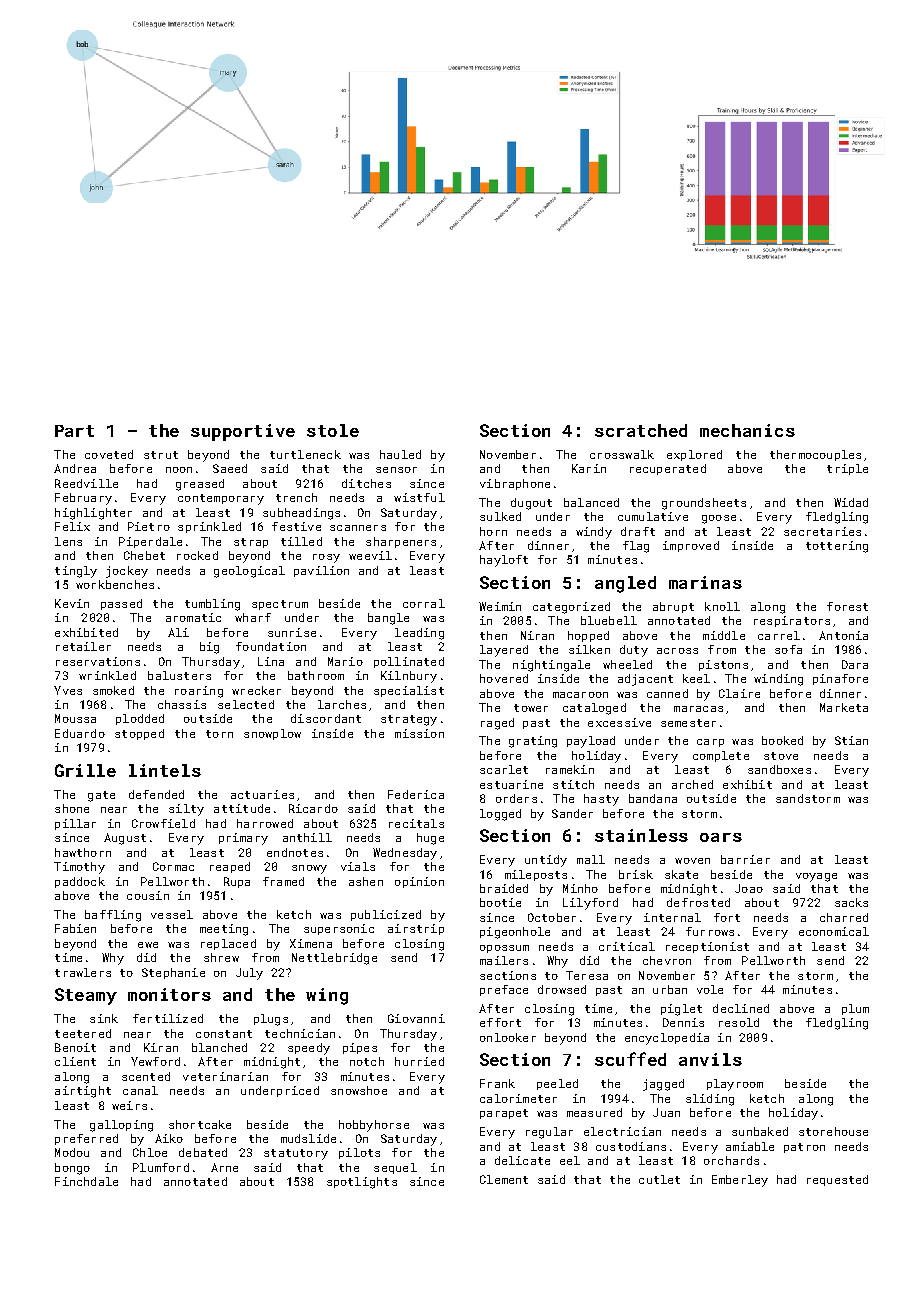  Describe the element at coordinates (504, 960) in the page. I see `mailers` at that location.
